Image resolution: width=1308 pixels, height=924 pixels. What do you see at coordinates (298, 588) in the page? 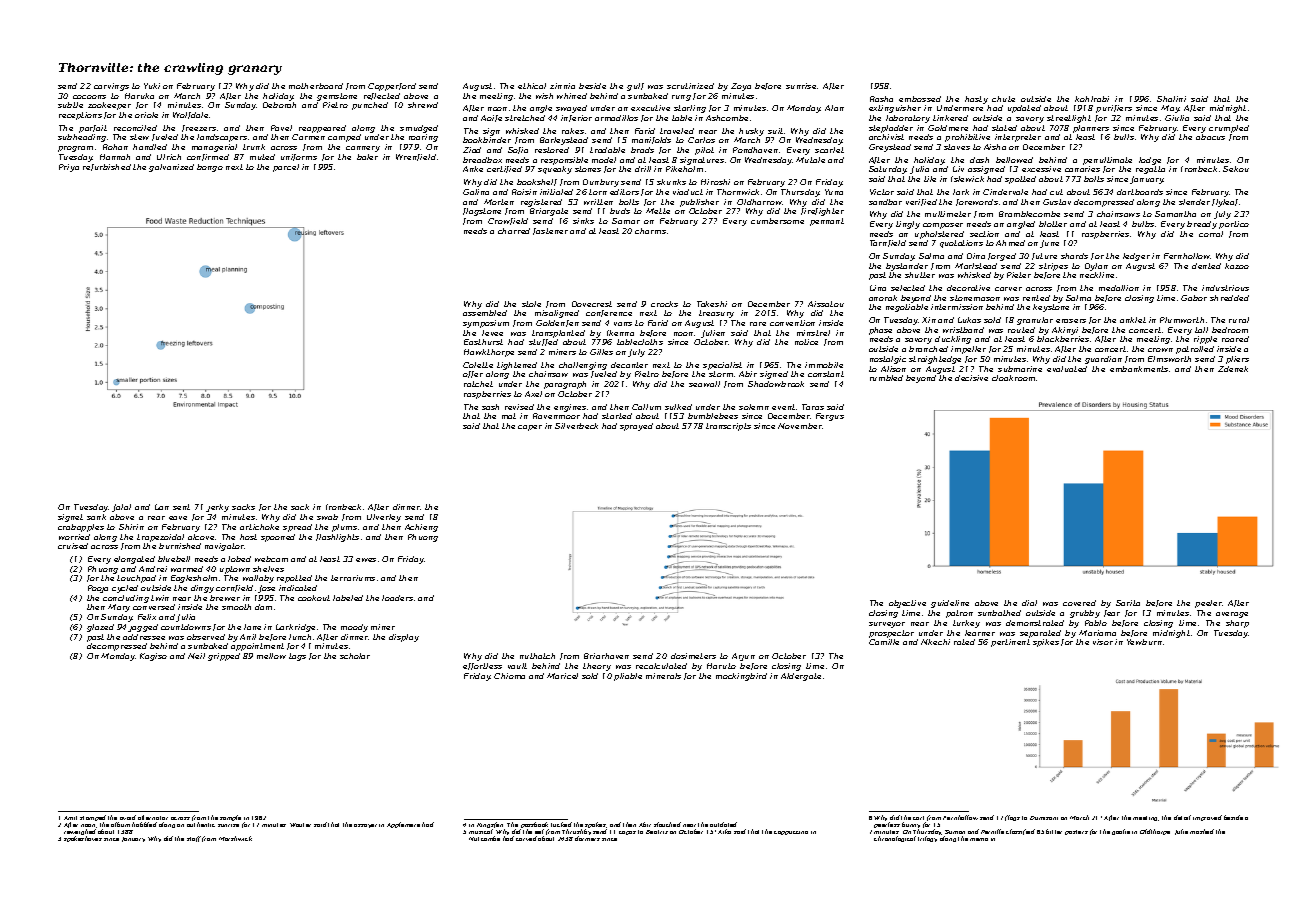
I see `indicated` at bounding box center [298, 588].
